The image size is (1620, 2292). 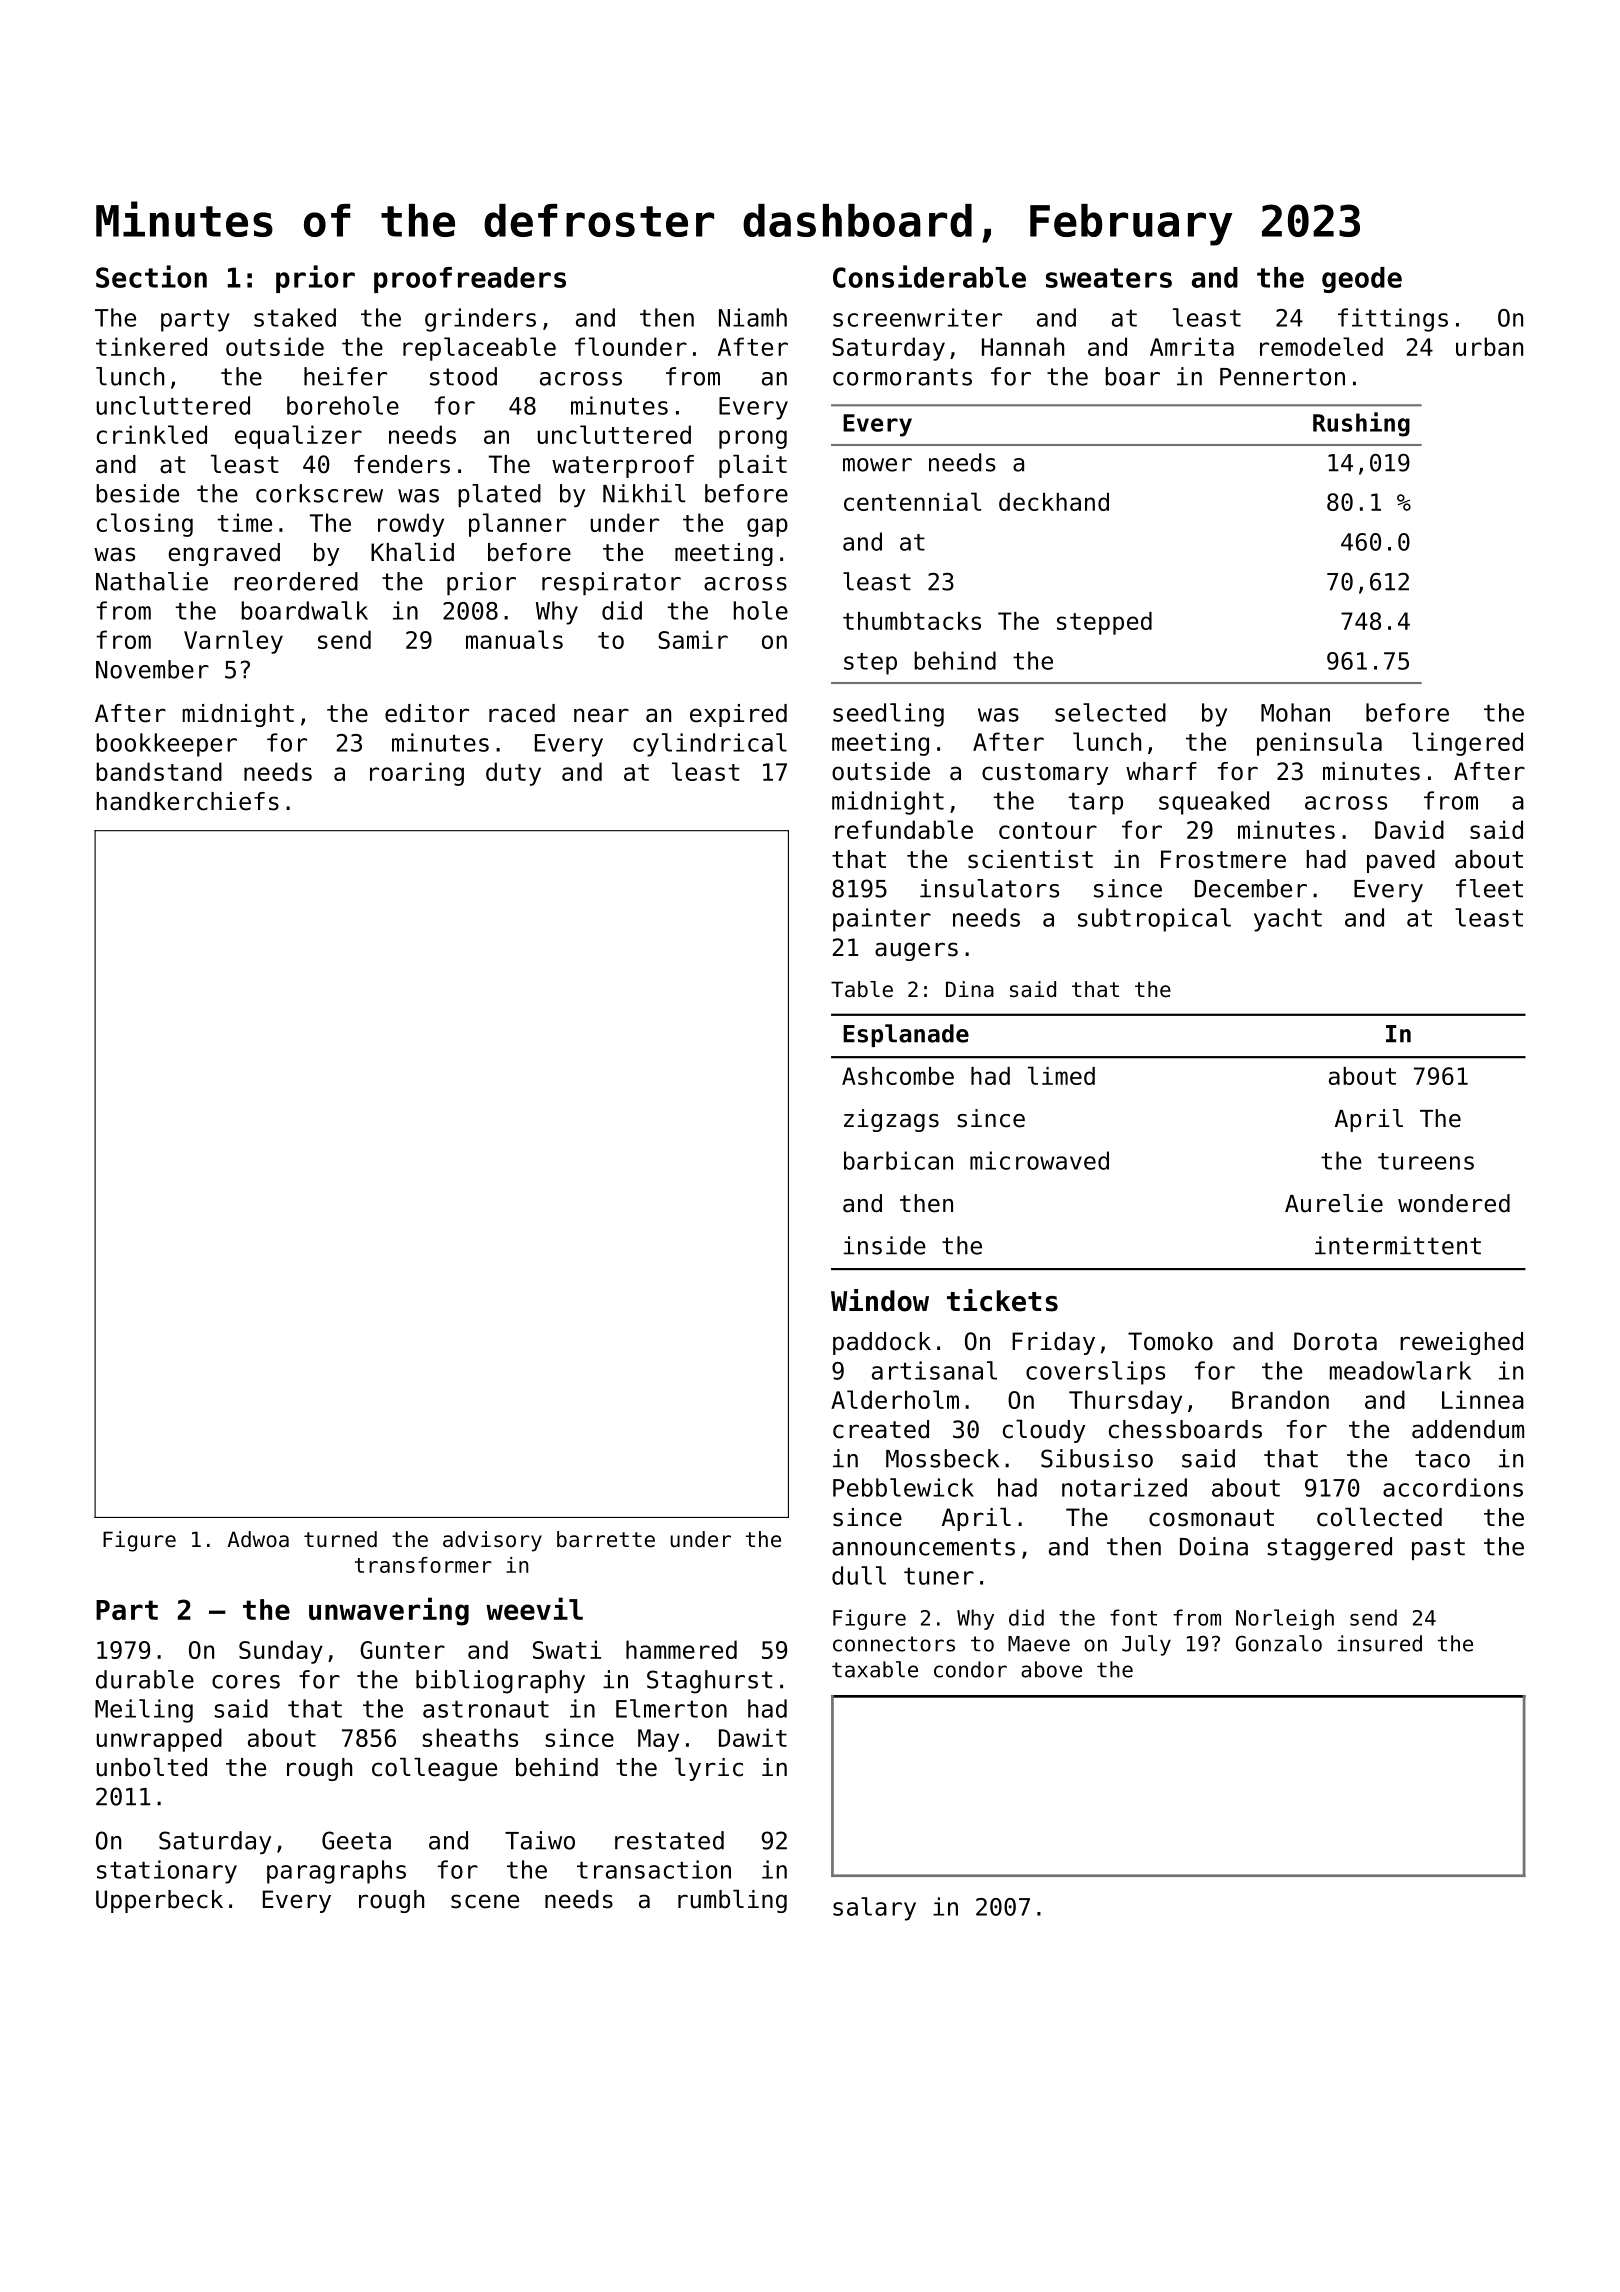 I want to click on geode, so click(x=1362, y=280).
